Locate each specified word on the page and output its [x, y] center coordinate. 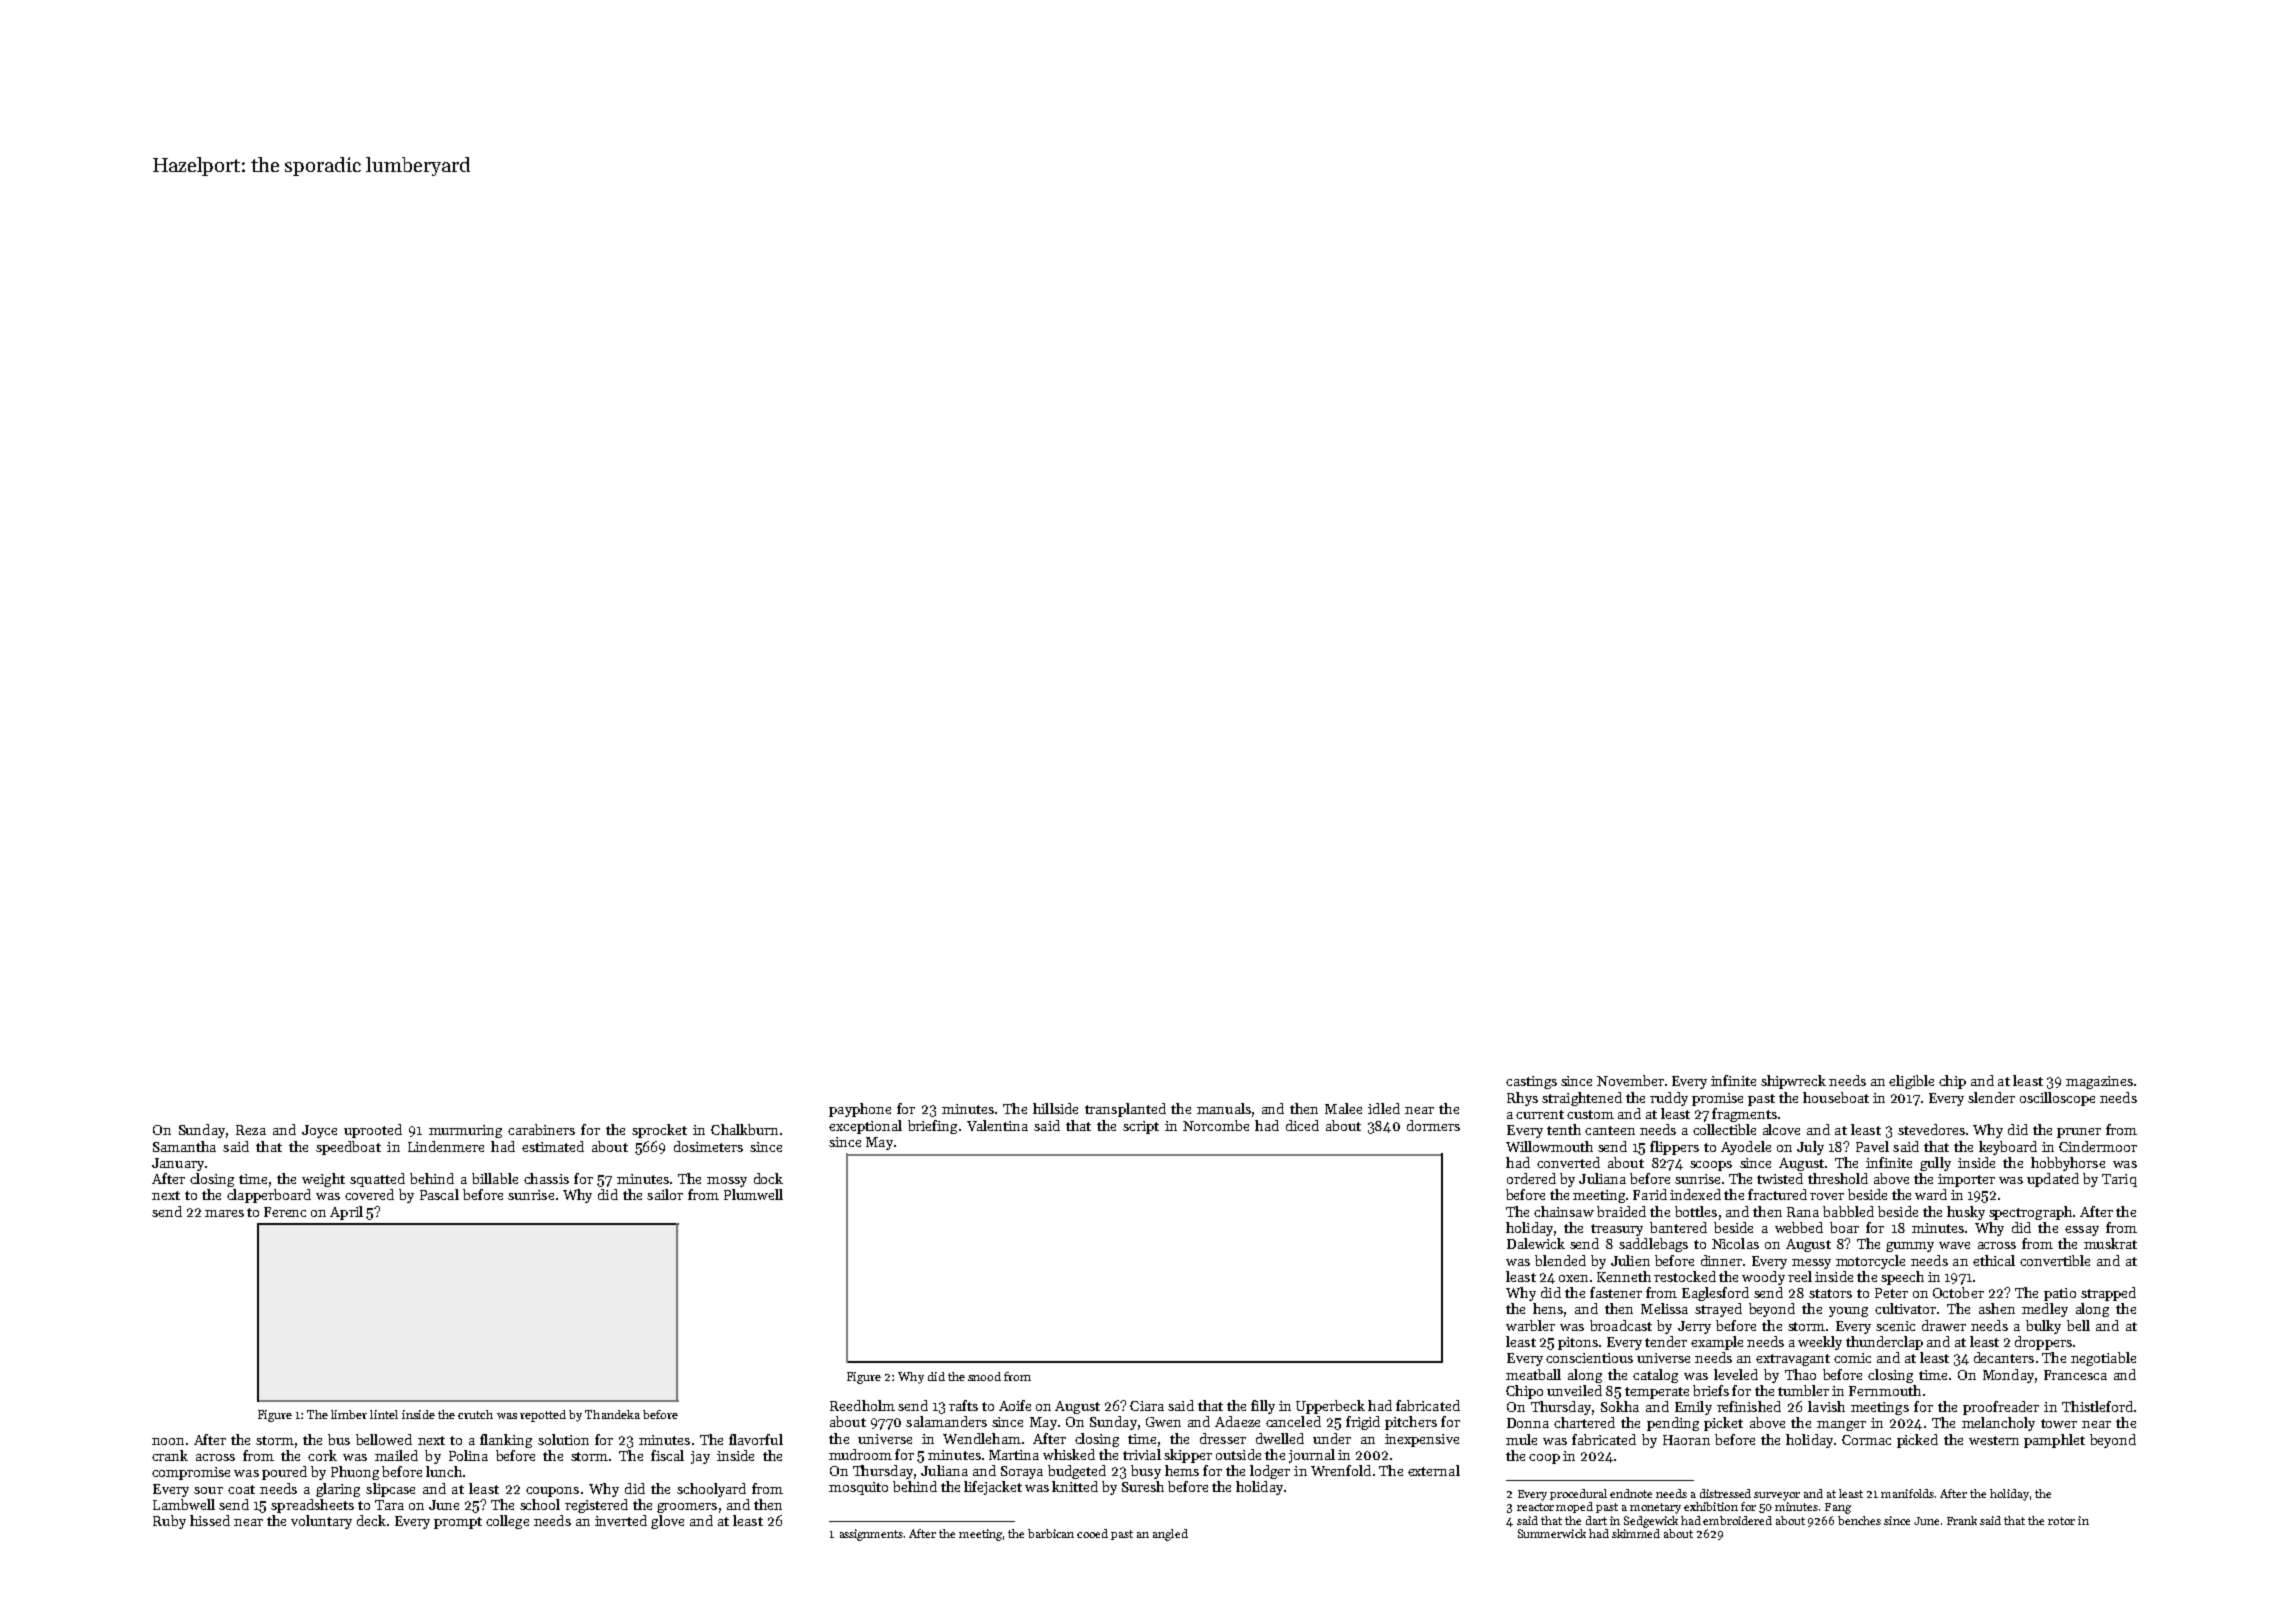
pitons [1578, 1343]
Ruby [169, 1522]
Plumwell [753, 1194]
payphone [860, 1110]
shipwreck [1793, 1082]
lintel [384, 1414]
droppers [2043, 1343]
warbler [1530, 1325]
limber [349, 1414]
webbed [1799, 1227]
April [346, 1213]
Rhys [1522, 1099]
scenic [1895, 1326]
